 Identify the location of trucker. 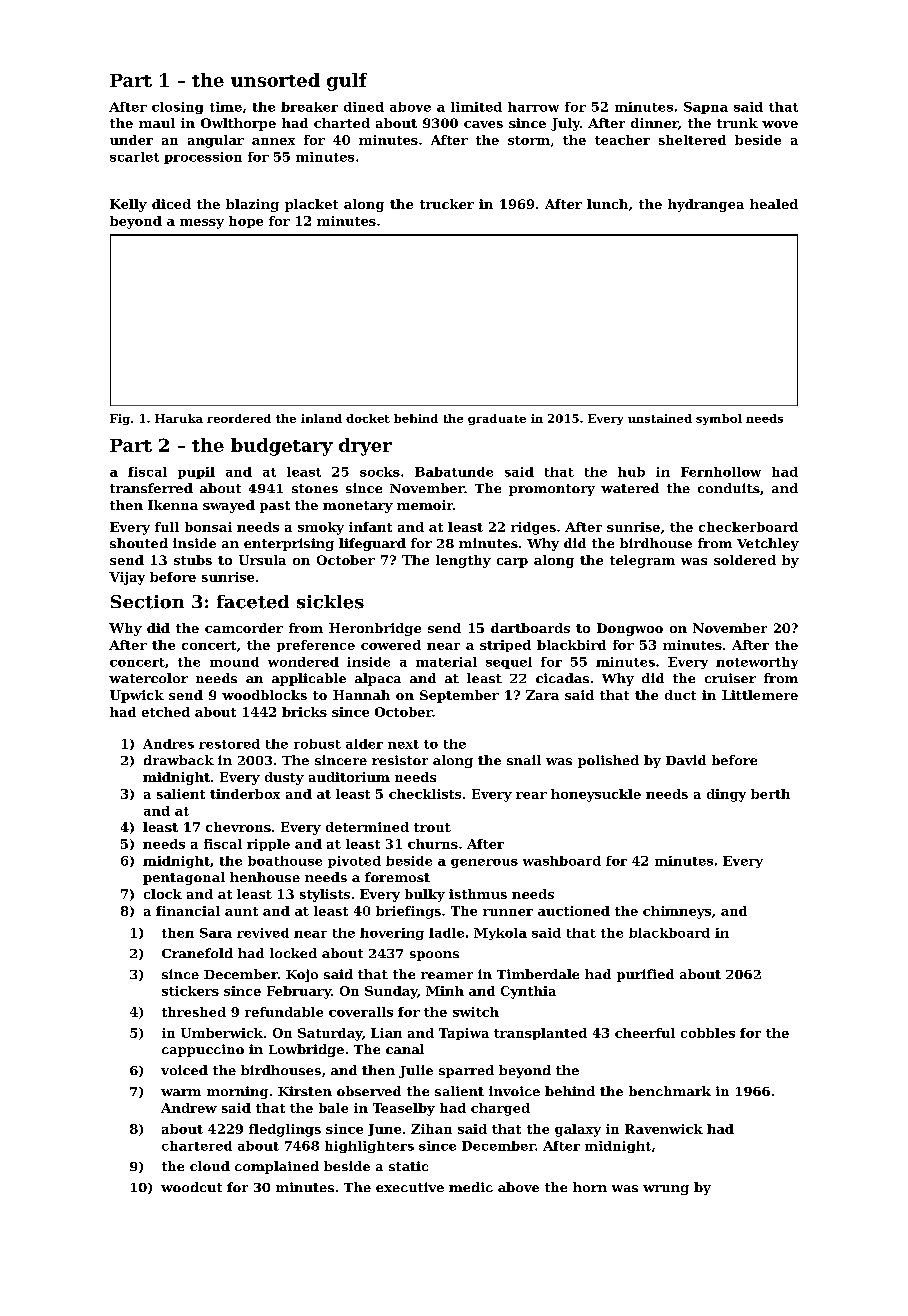
(447, 204).
